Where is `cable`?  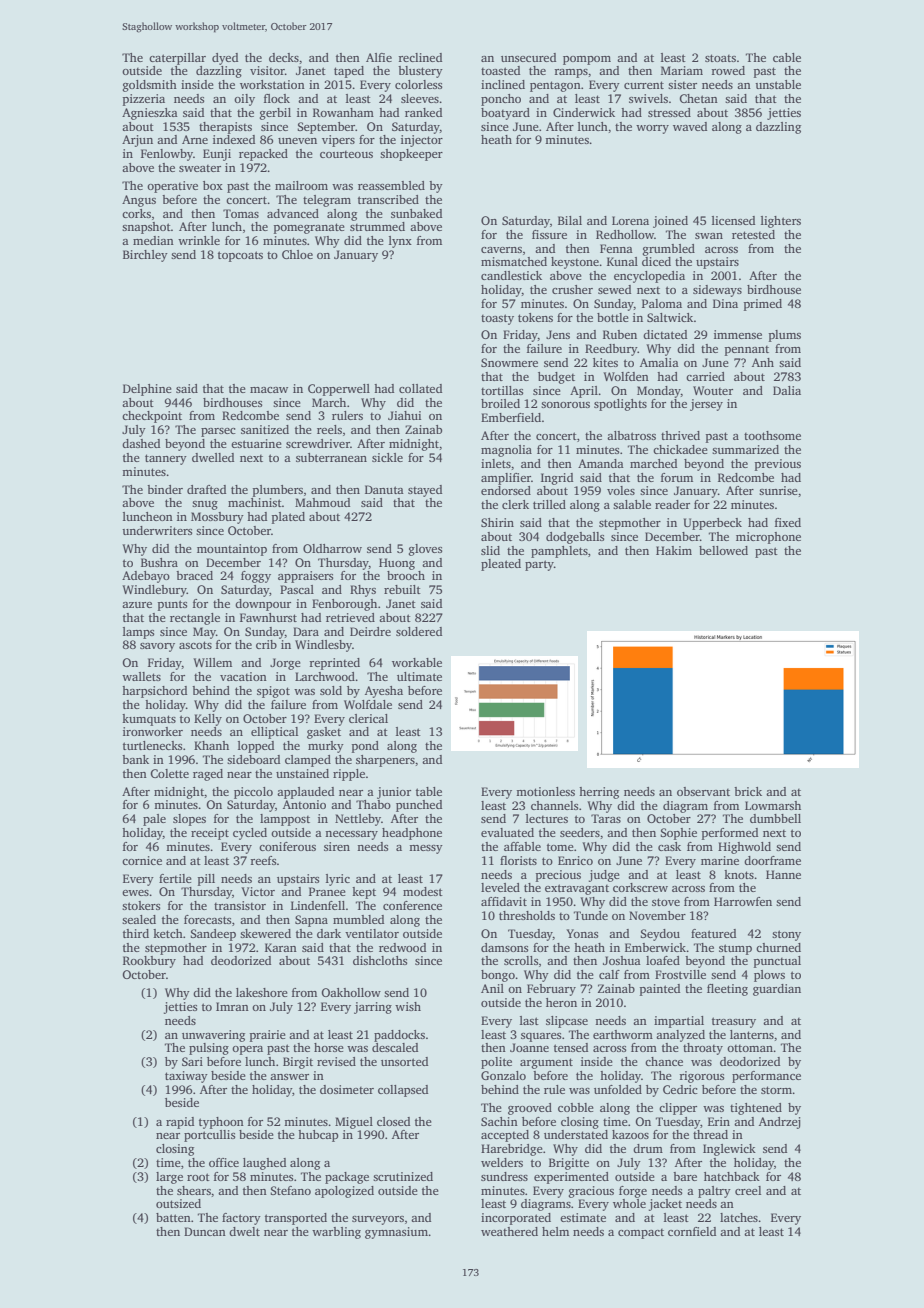
cable is located at coordinates (787, 57).
